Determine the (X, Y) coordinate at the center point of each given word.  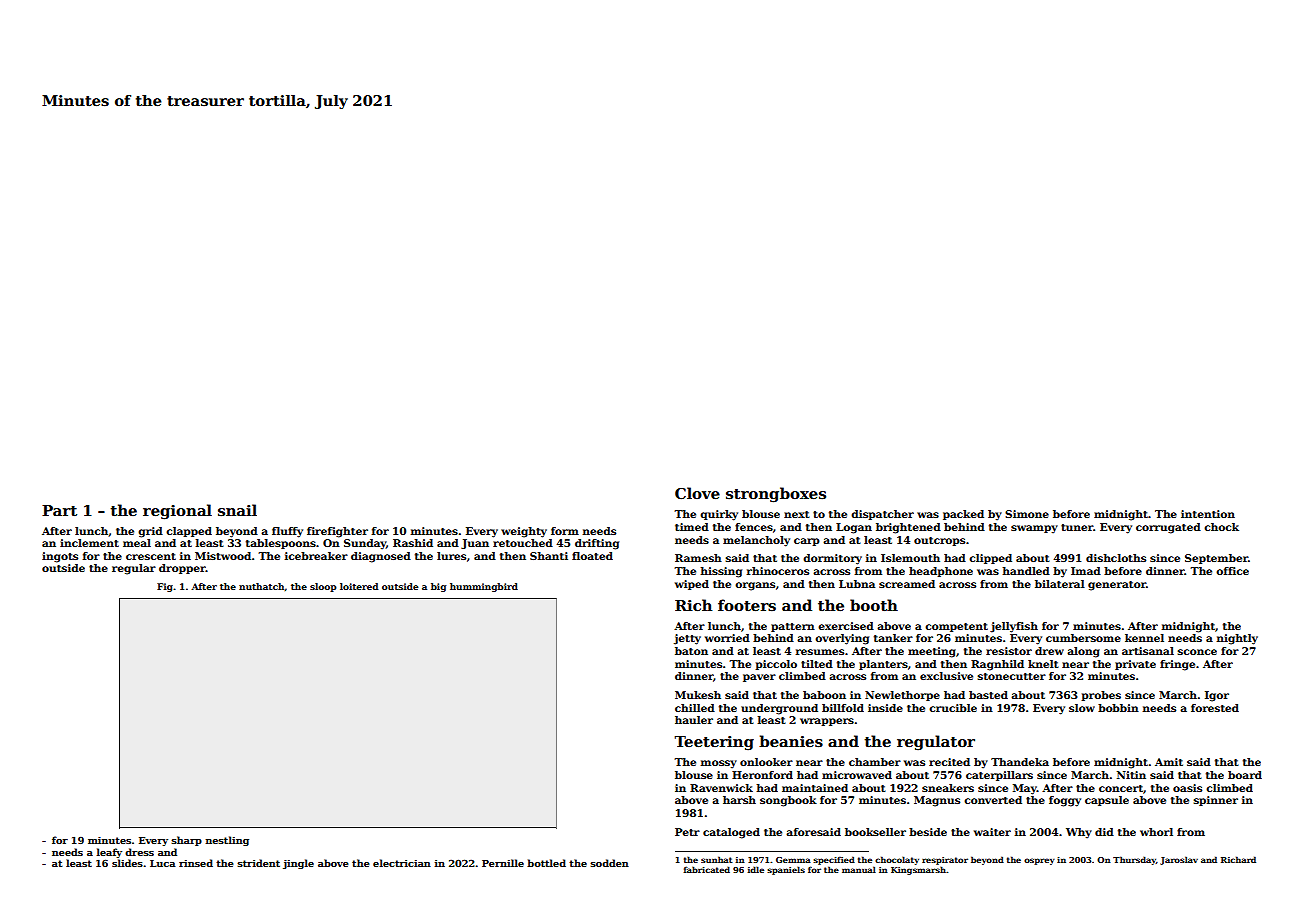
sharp (186, 841)
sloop (323, 587)
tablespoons (281, 544)
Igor (1217, 696)
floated (592, 556)
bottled (546, 863)
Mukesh (698, 695)
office (1232, 571)
